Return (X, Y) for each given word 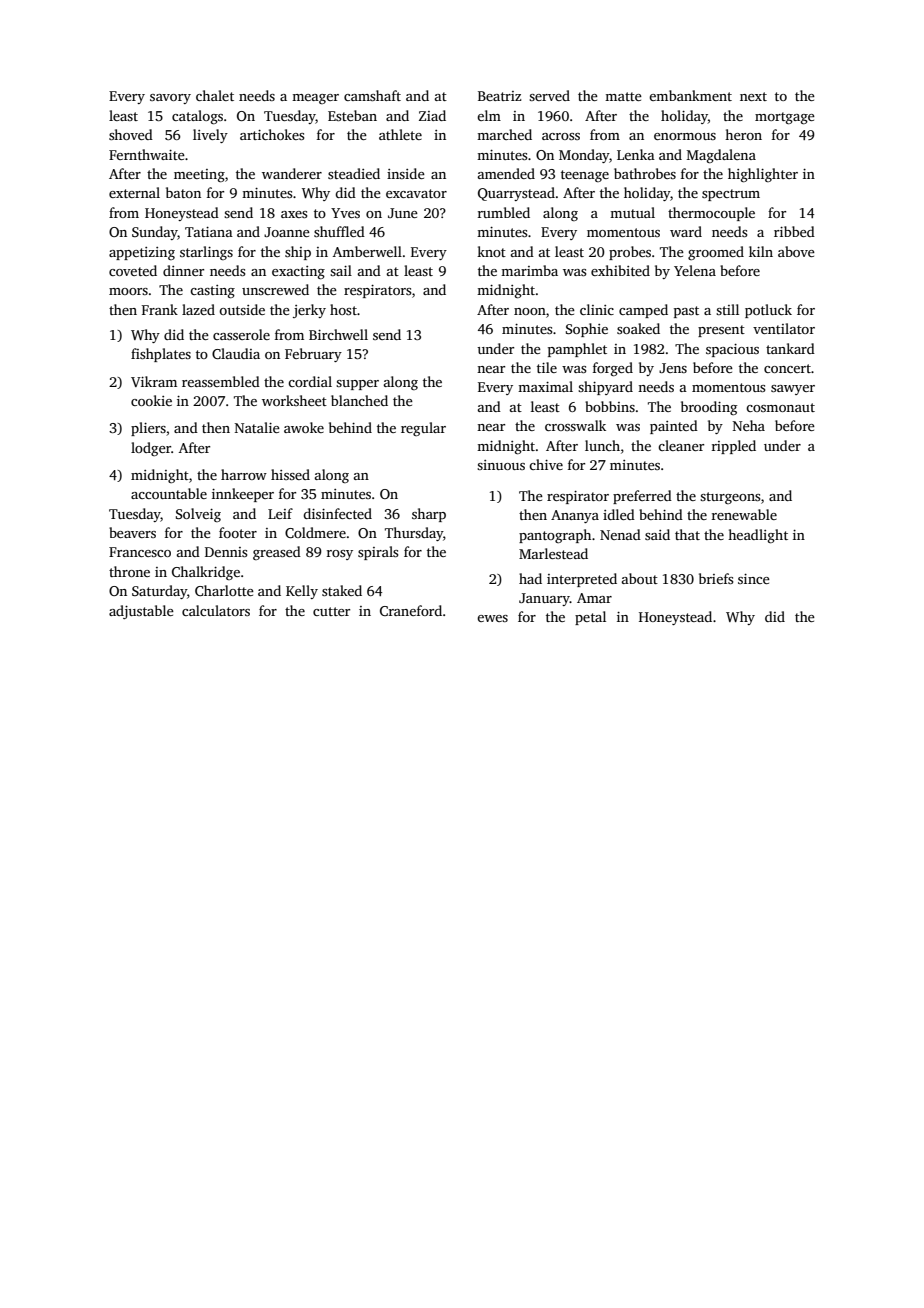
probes (630, 253)
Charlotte (224, 590)
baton (183, 192)
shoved (131, 134)
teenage (585, 176)
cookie (151, 400)
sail (341, 270)
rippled (734, 447)
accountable (169, 493)
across (561, 136)
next (753, 96)
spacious (732, 350)
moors (128, 291)
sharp (429, 515)
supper (357, 385)
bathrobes (645, 173)
